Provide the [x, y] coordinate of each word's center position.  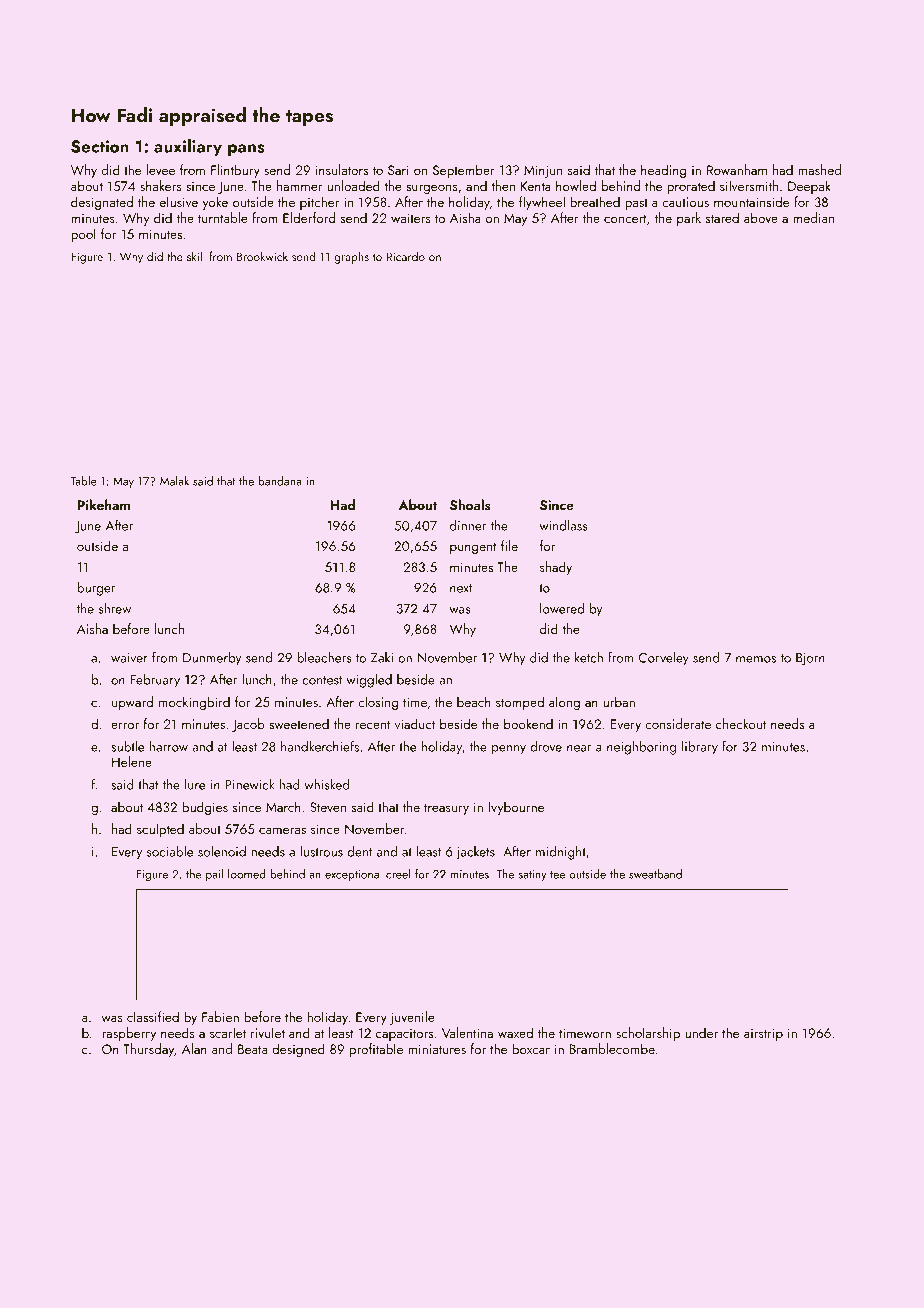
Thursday [149, 1050]
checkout [741, 723]
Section [100, 146]
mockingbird [194, 703]
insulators [342, 169]
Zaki [382, 657]
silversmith [749, 185]
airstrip [763, 1034]
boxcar [531, 1048]
